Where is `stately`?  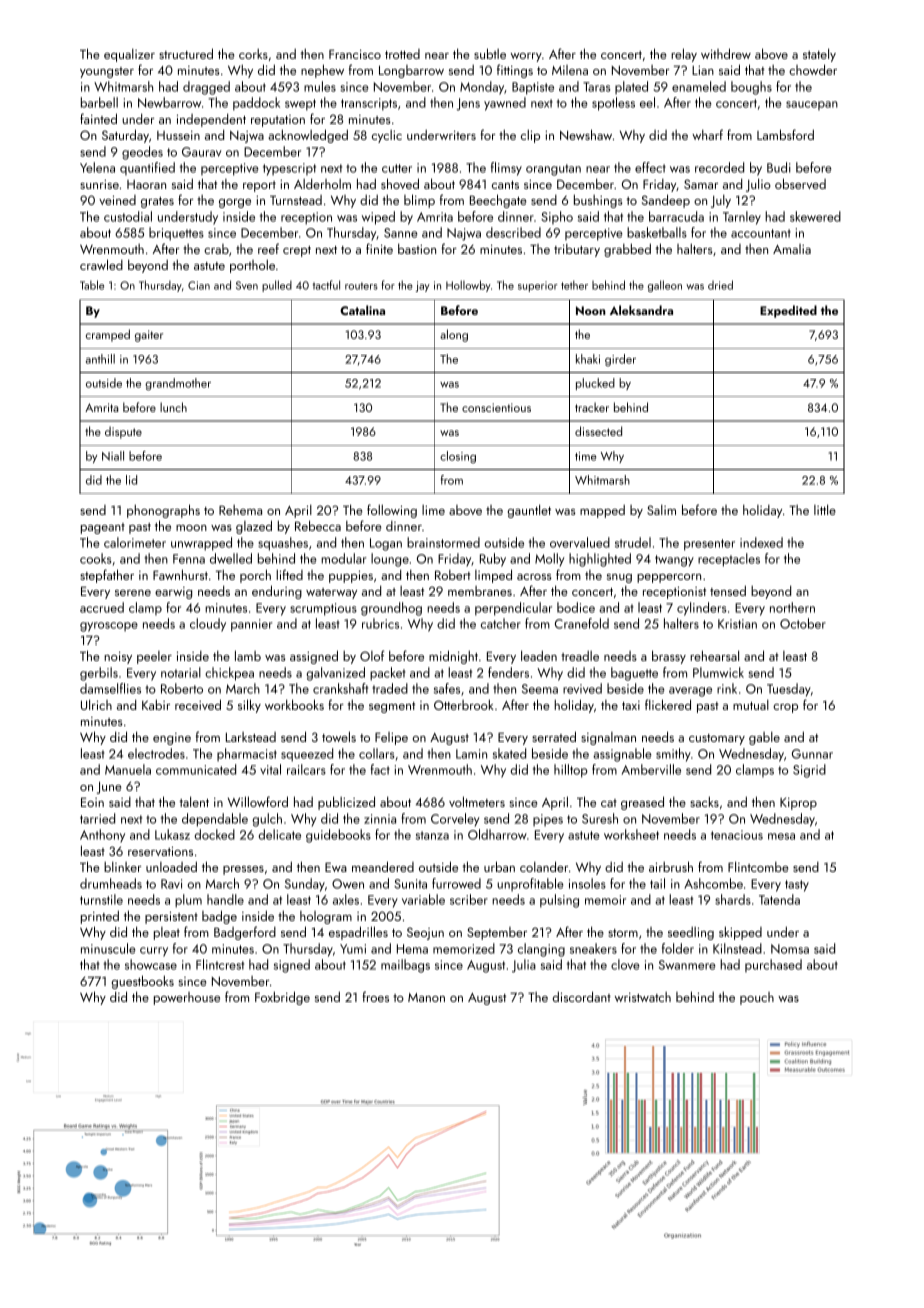 stately is located at coordinates (819, 55).
